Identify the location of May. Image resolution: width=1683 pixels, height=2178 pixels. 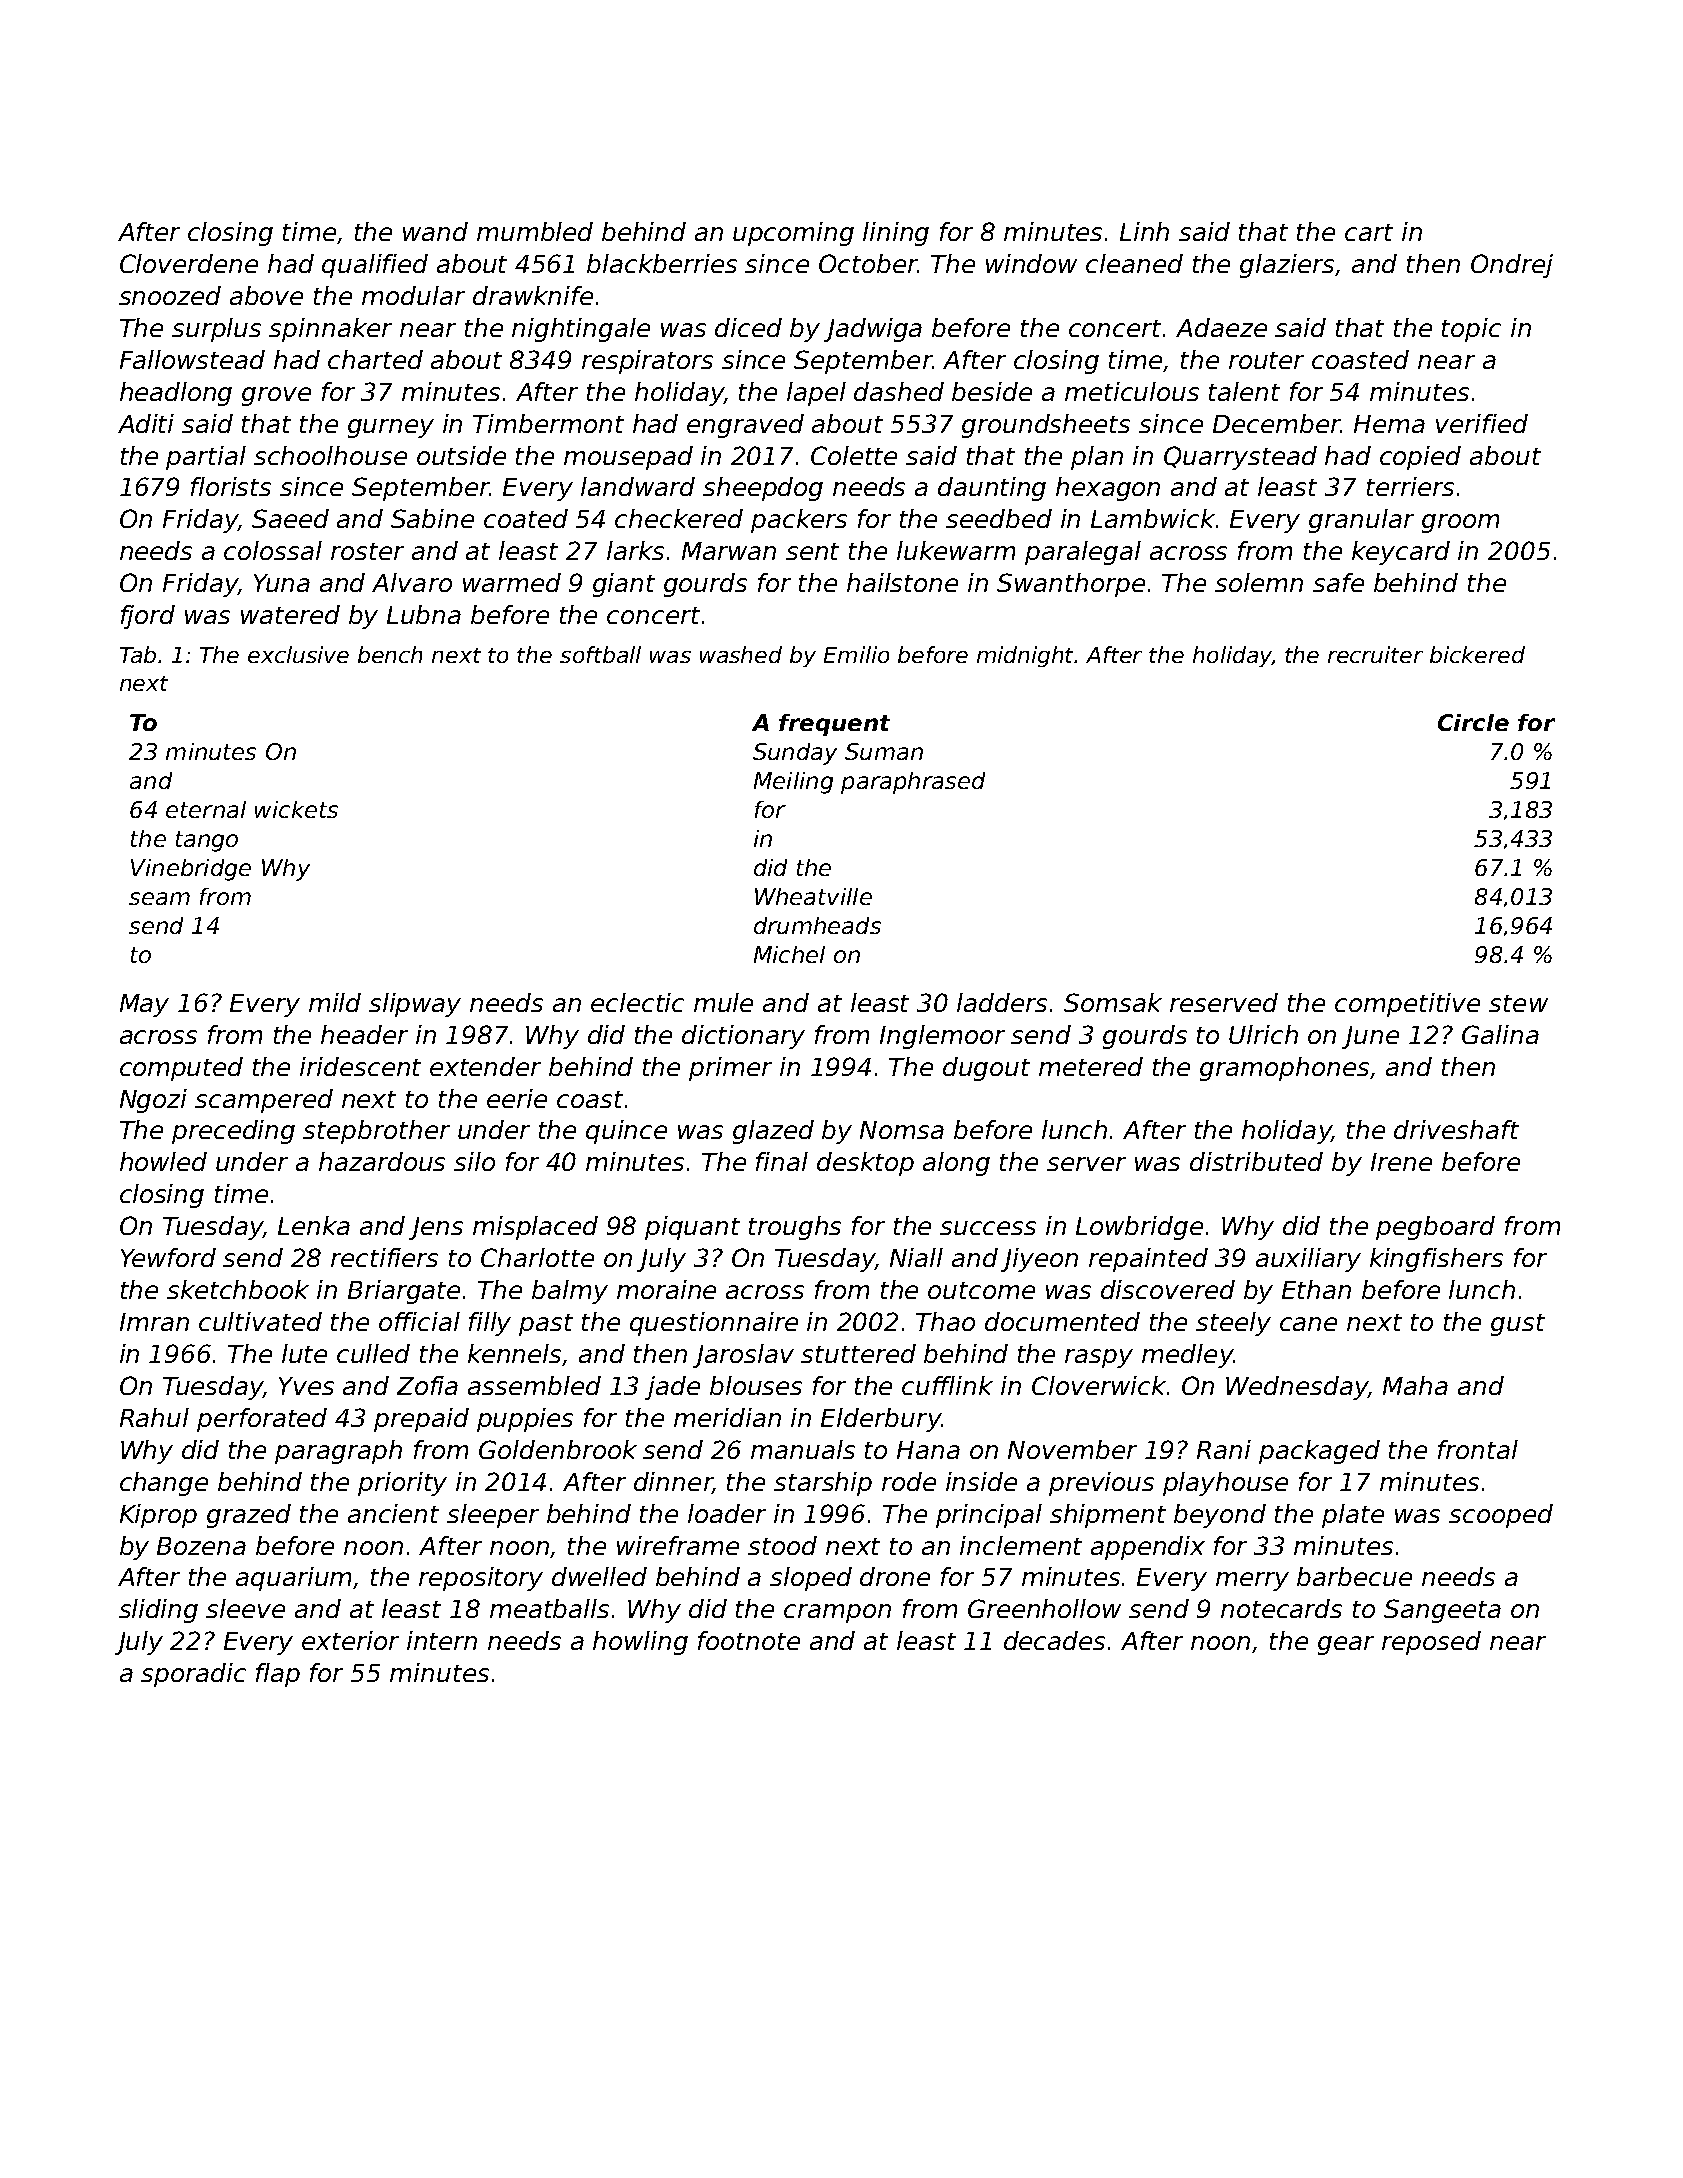
(144, 1005).
